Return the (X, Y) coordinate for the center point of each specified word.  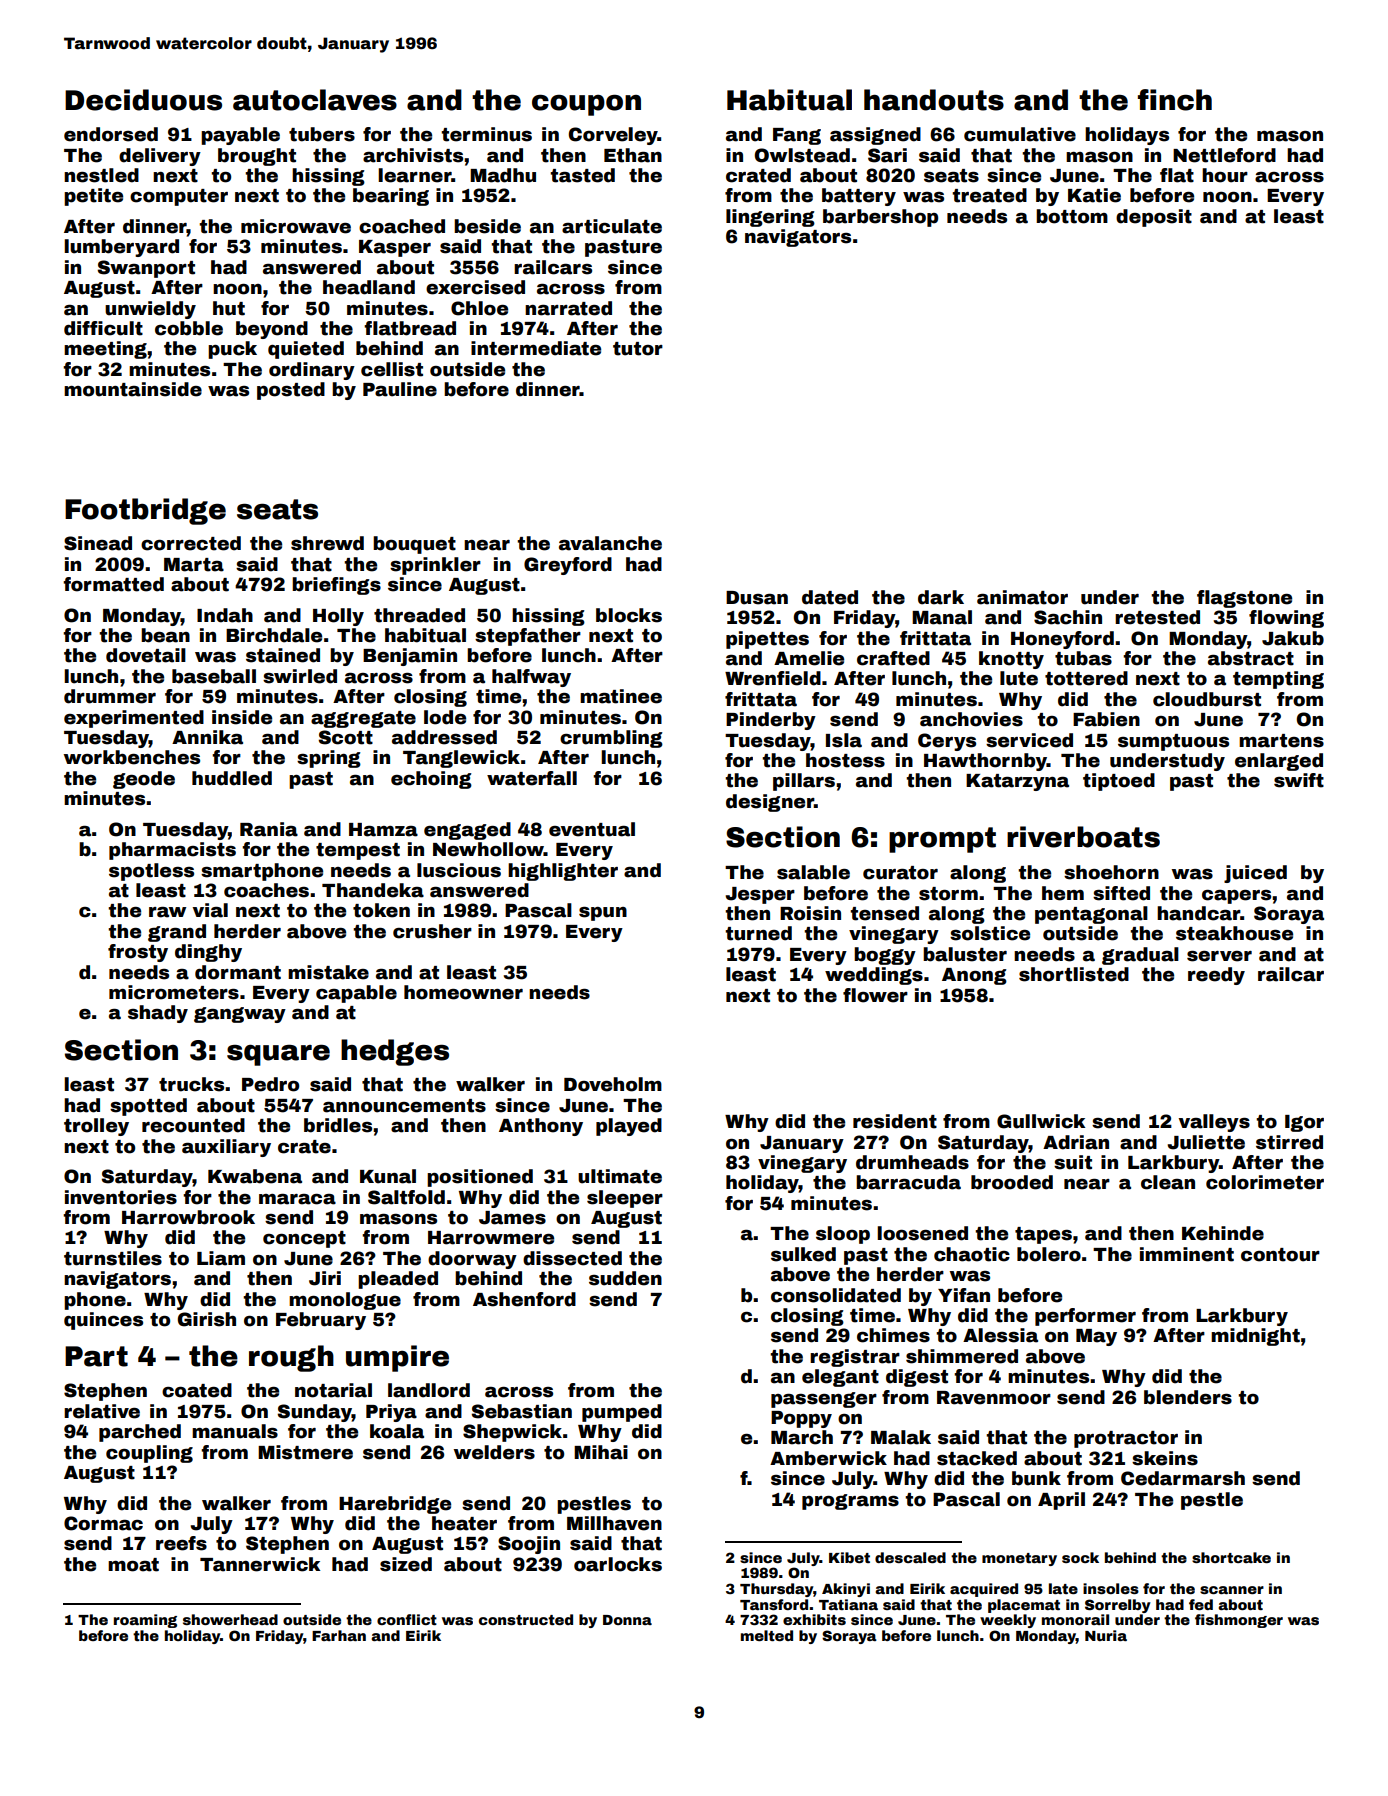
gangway (240, 1015)
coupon (586, 105)
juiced (1255, 874)
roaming (145, 1621)
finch (1175, 100)
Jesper (760, 895)
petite (93, 197)
